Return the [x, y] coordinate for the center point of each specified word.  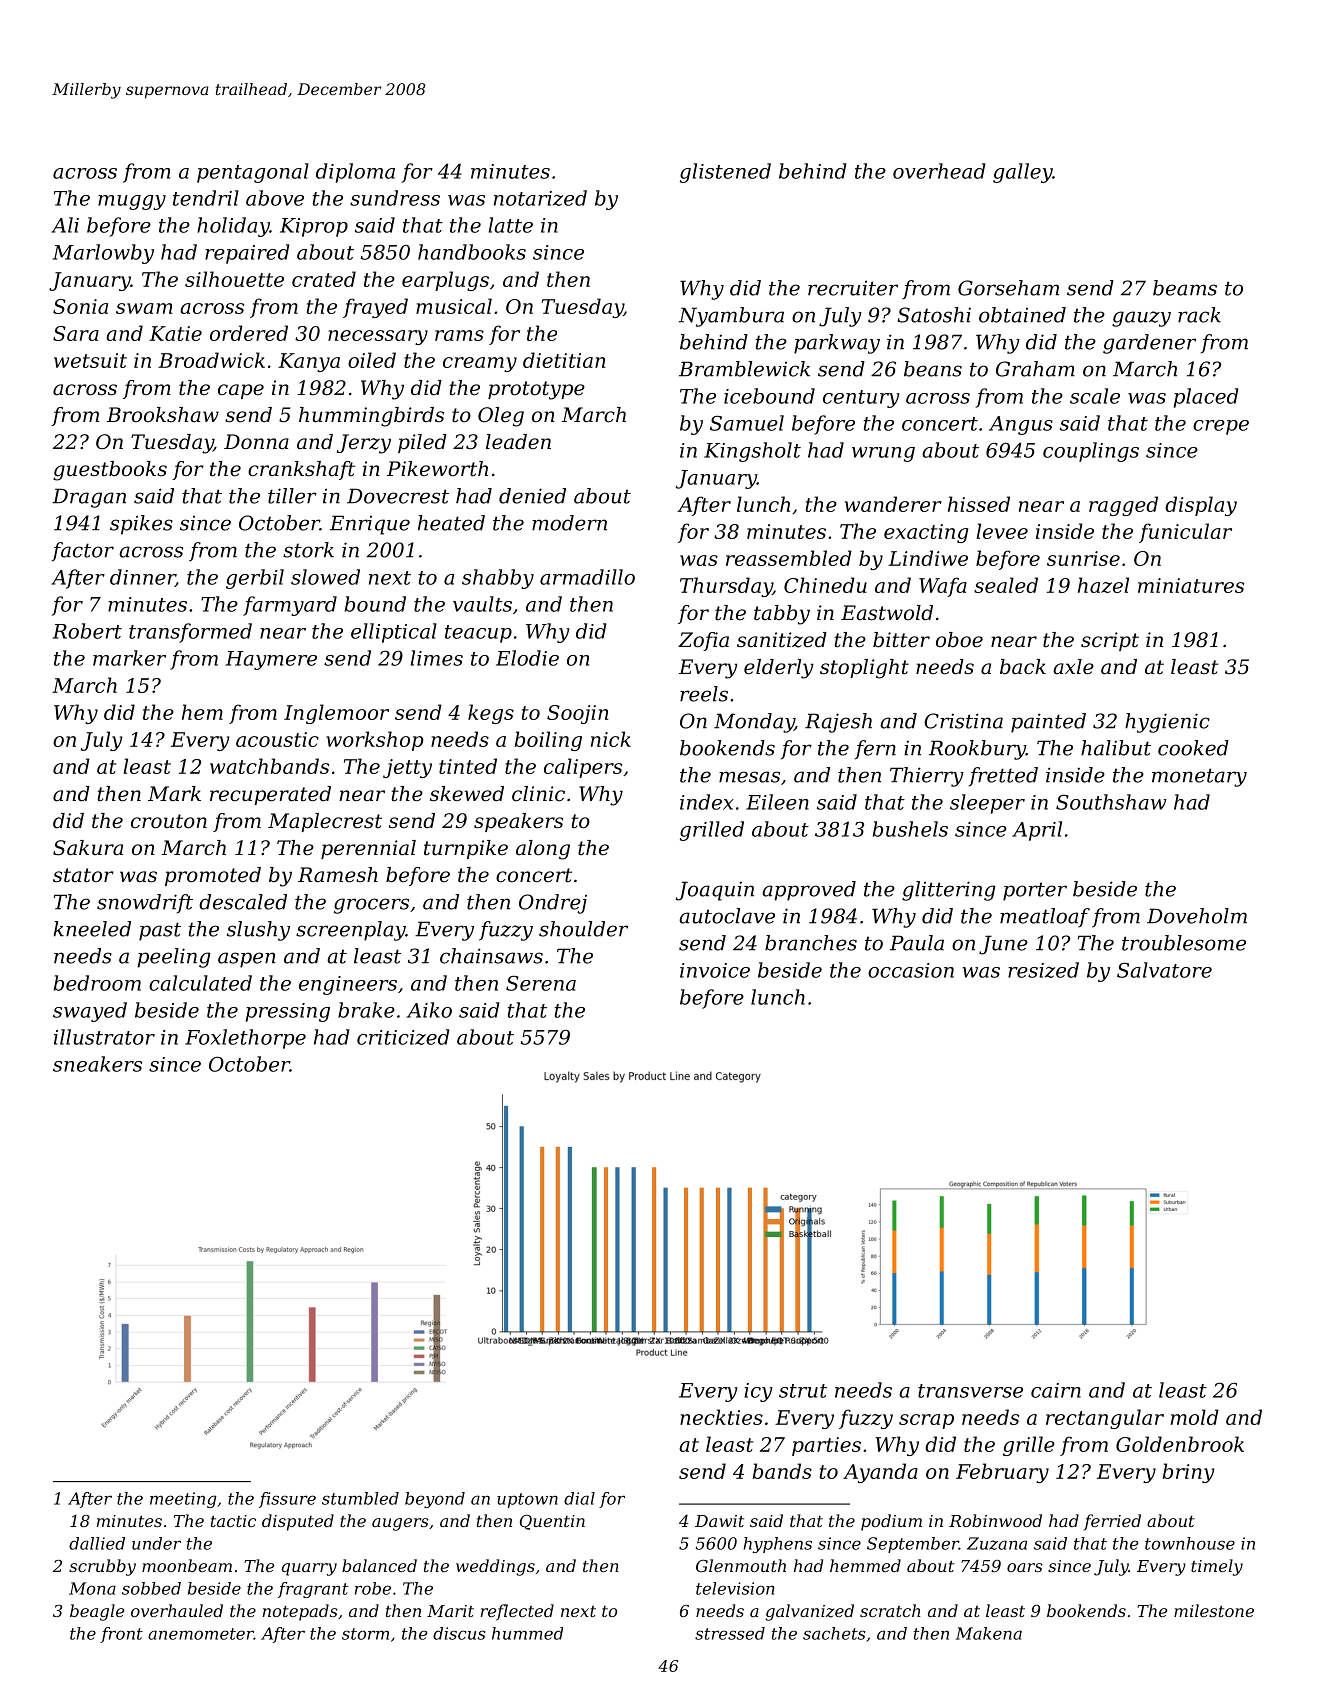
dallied [97, 1543]
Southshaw [1111, 802]
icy [758, 1392]
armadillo [587, 577]
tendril [206, 198]
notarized [540, 198]
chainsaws [491, 956]
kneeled [92, 929]
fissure [287, 1500]
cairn [1056, 1390]
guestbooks [110, 471]
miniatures [1191, 585]
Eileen [777, 802]
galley [1023, 173]
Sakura [88, 848]
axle [1073, 667]
